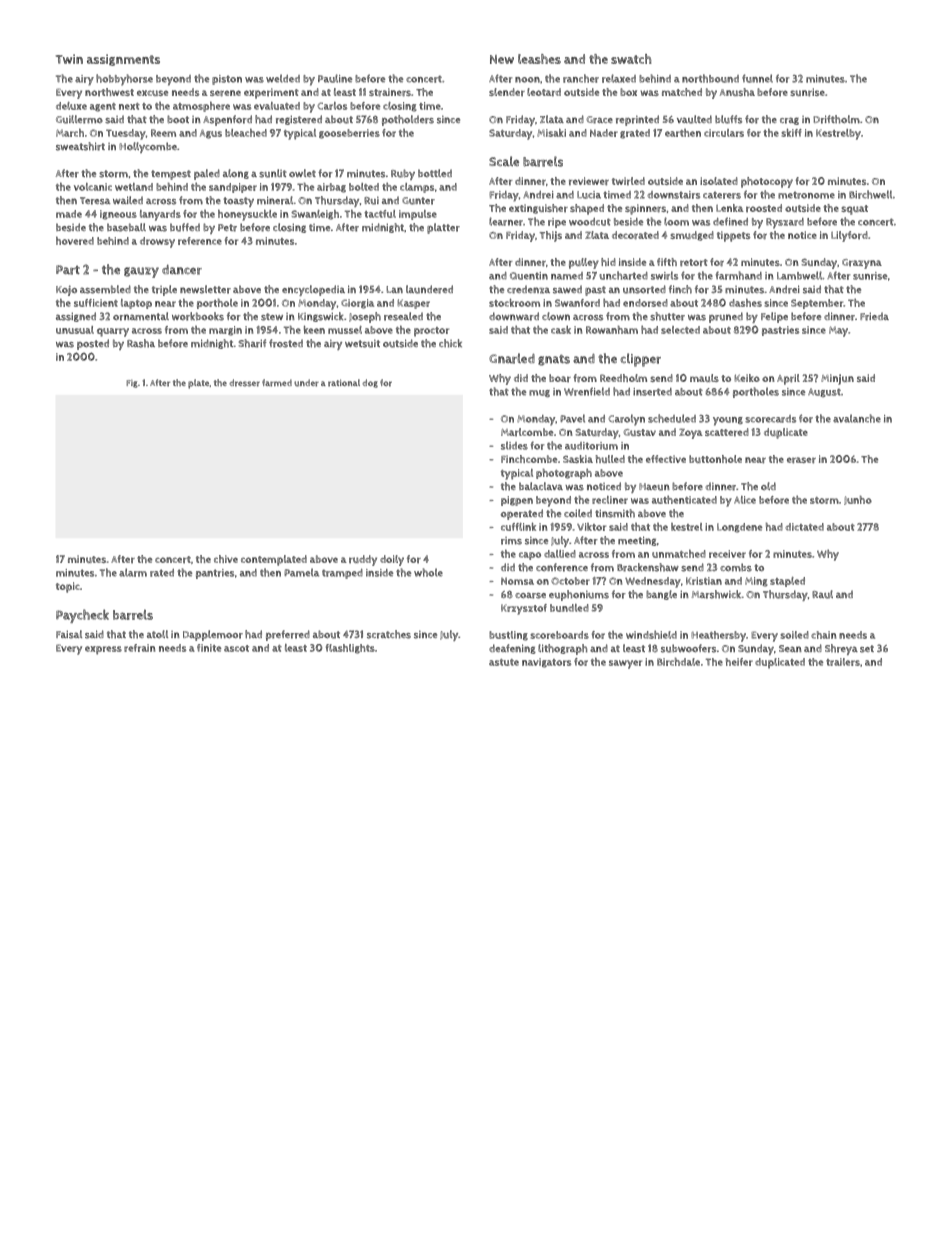 Image resolution: width=952 pixels, height=1233 pixels. What do you see at coordinates (157, 634) in the page?
I see `atoll` at bounding box center [157, 634].
